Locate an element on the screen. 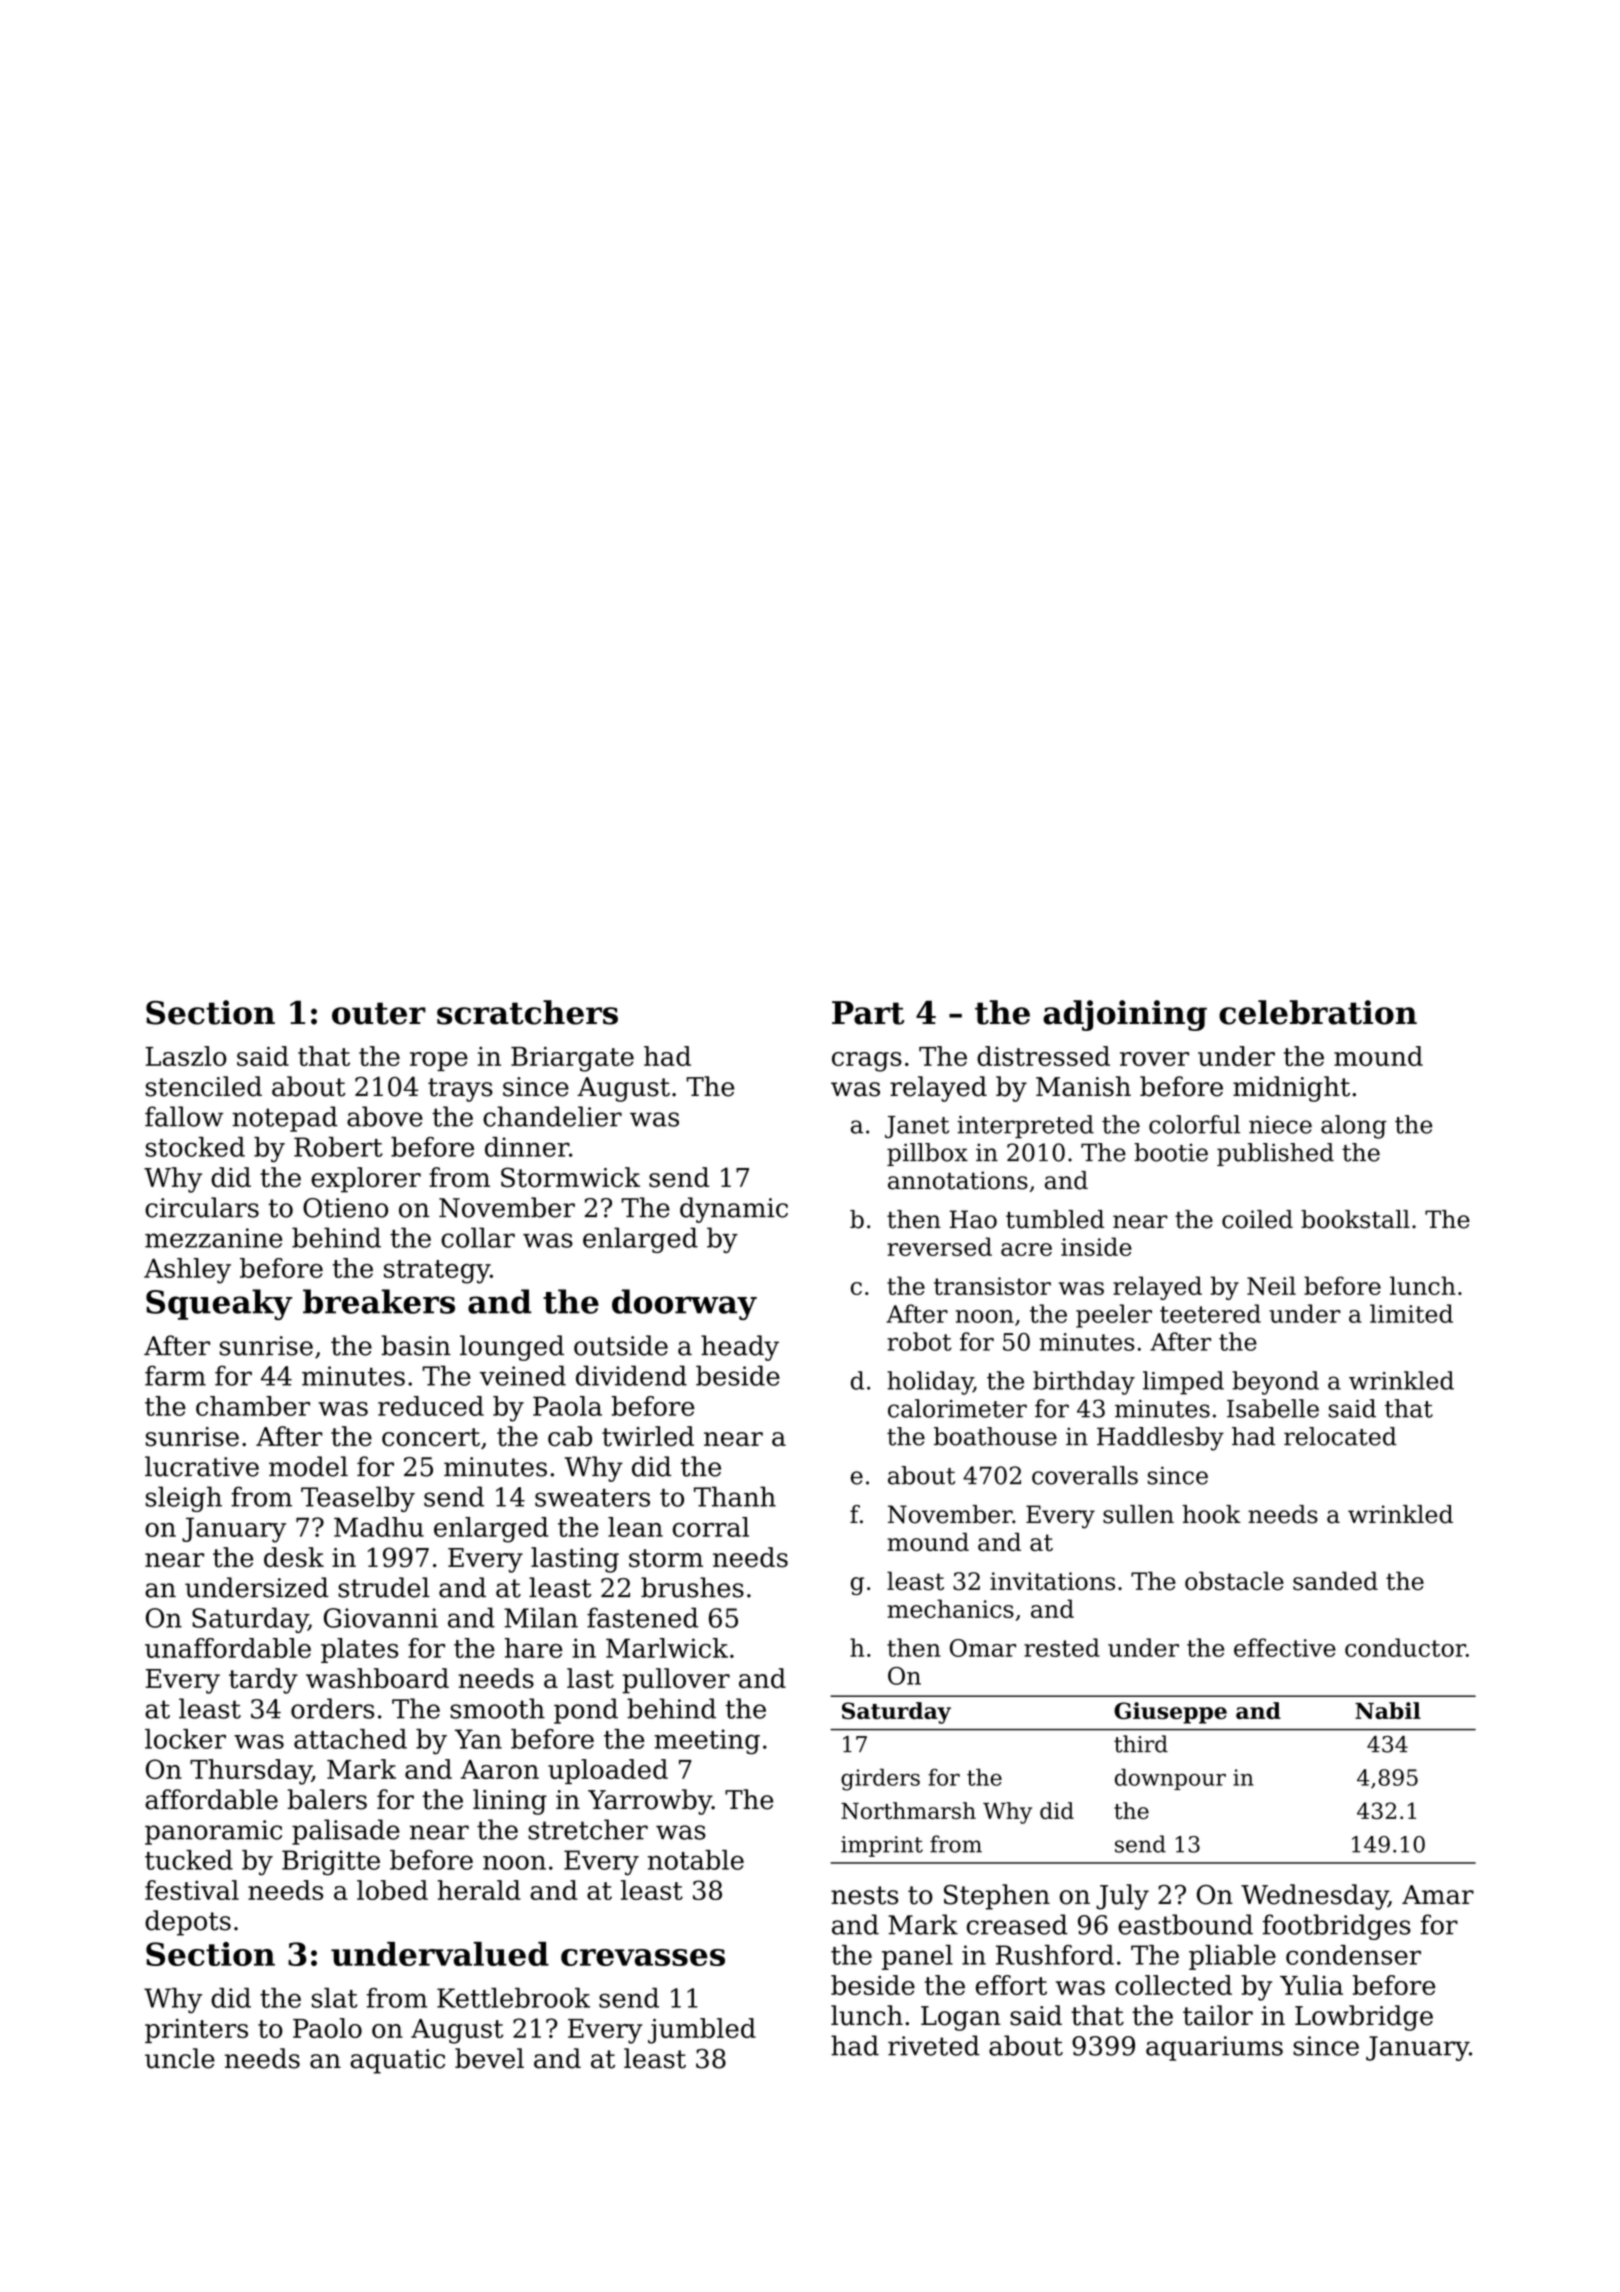 The width and height of the screenshot is (1620, 2292). aquatic is located at coordinates (397, 2061).
